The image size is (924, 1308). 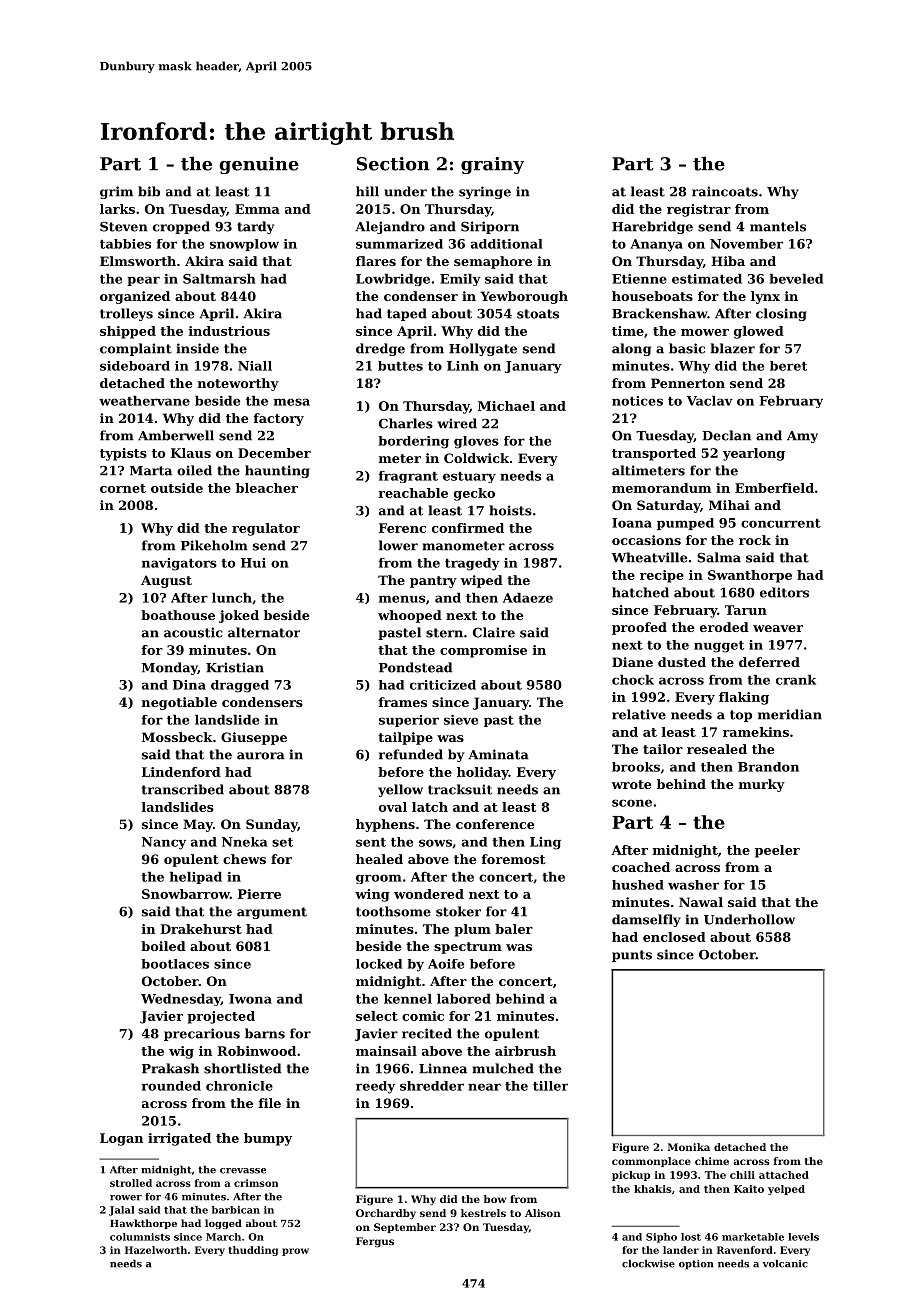 I want to click on basic, so click(x=687, y=348).
